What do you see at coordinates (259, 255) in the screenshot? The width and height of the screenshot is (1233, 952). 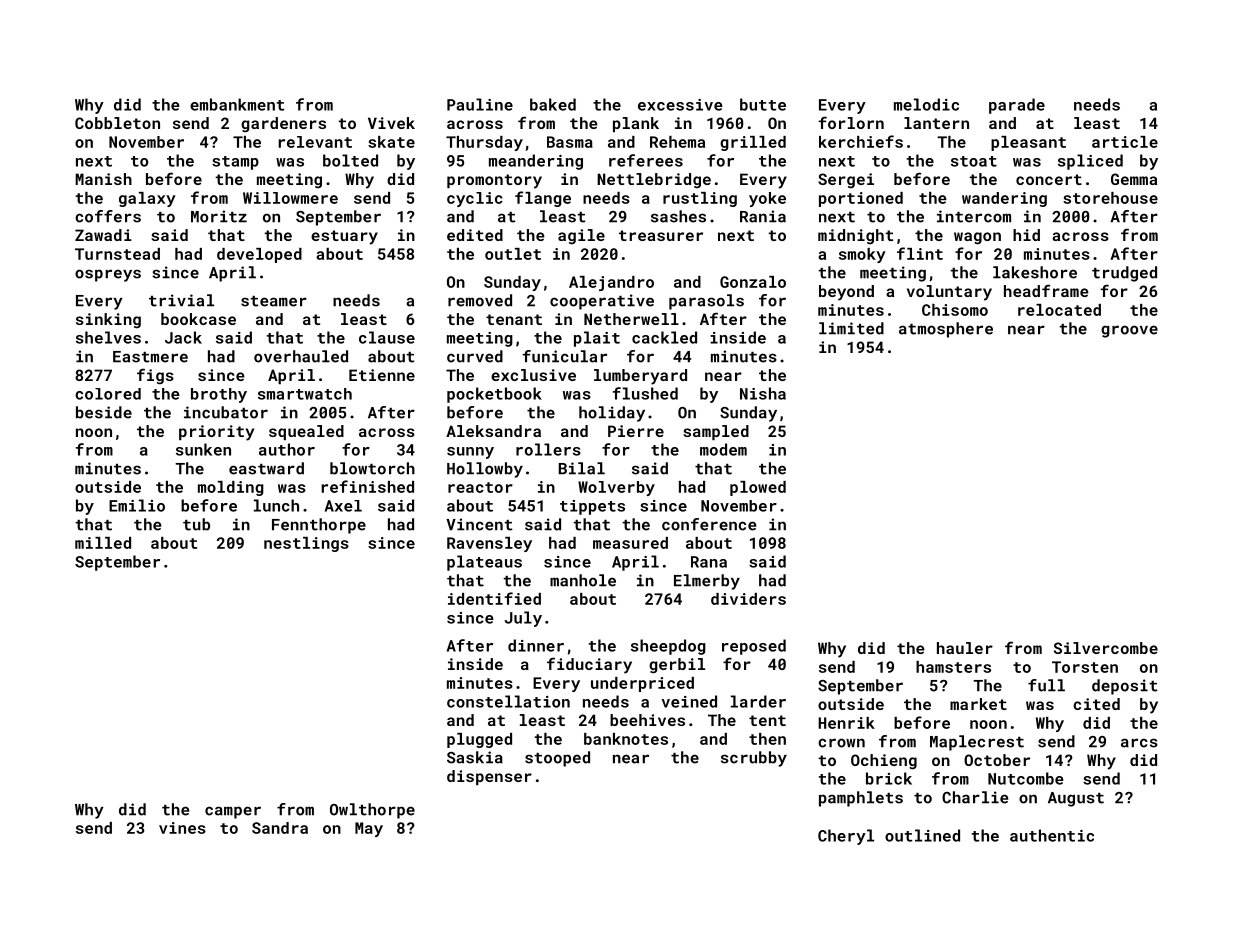 I see `developed` at bounding box center [259, 255].
